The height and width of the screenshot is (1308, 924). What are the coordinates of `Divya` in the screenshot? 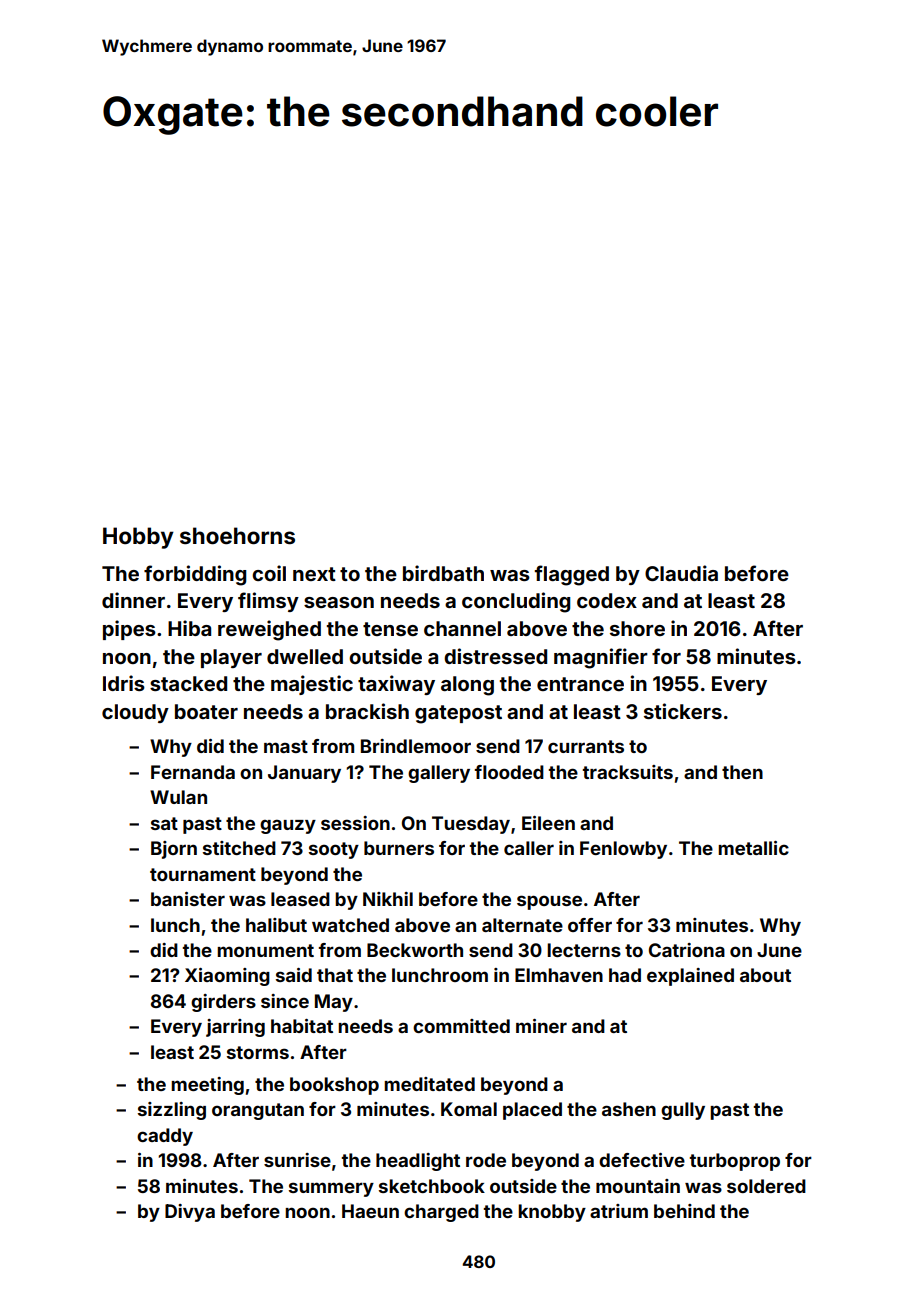 It's located at (190, 1213).
